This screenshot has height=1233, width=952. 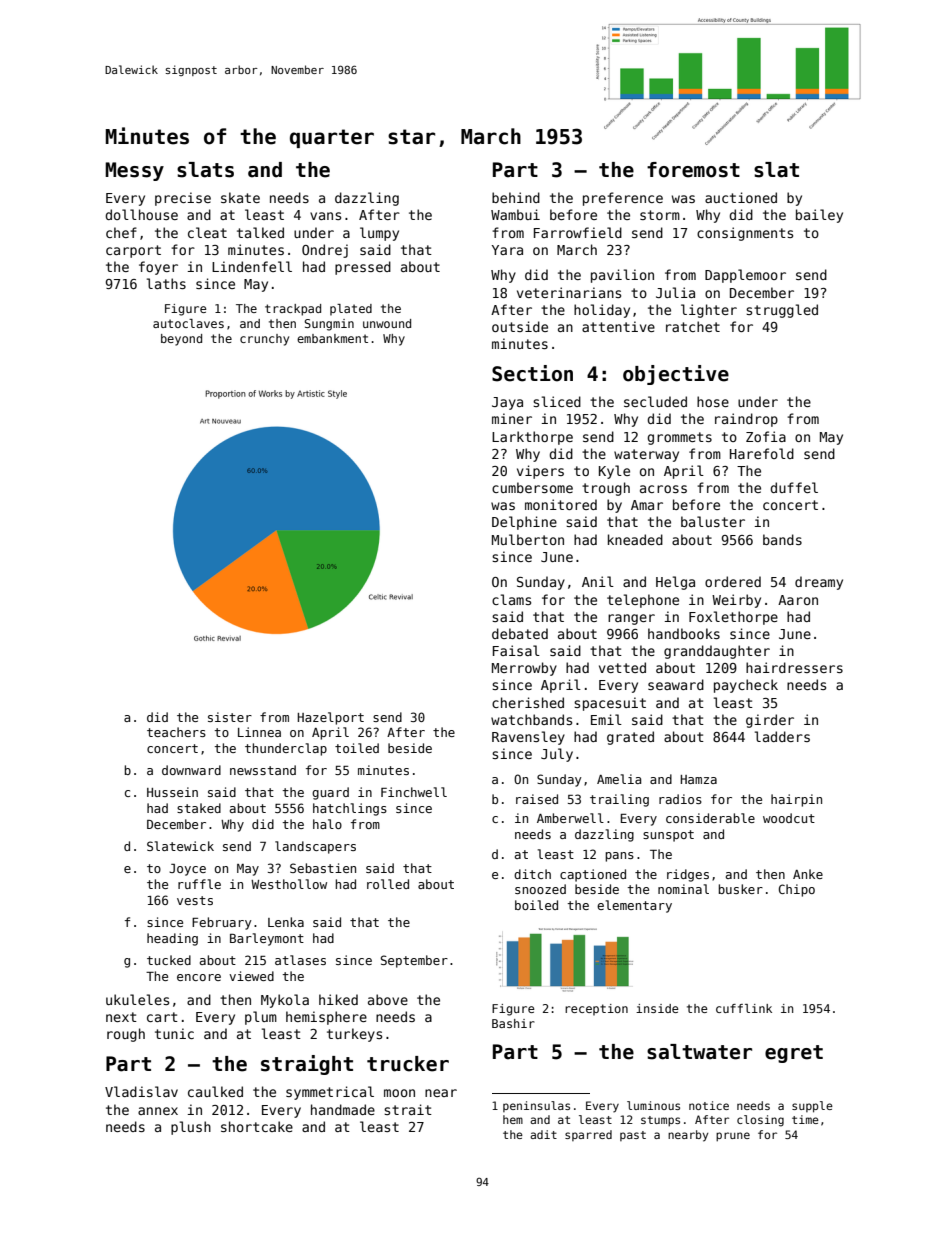 What do you see at coordinates (264, 340) in the screenshot?
I see `crunchy` at bounding box center [264, 340].
